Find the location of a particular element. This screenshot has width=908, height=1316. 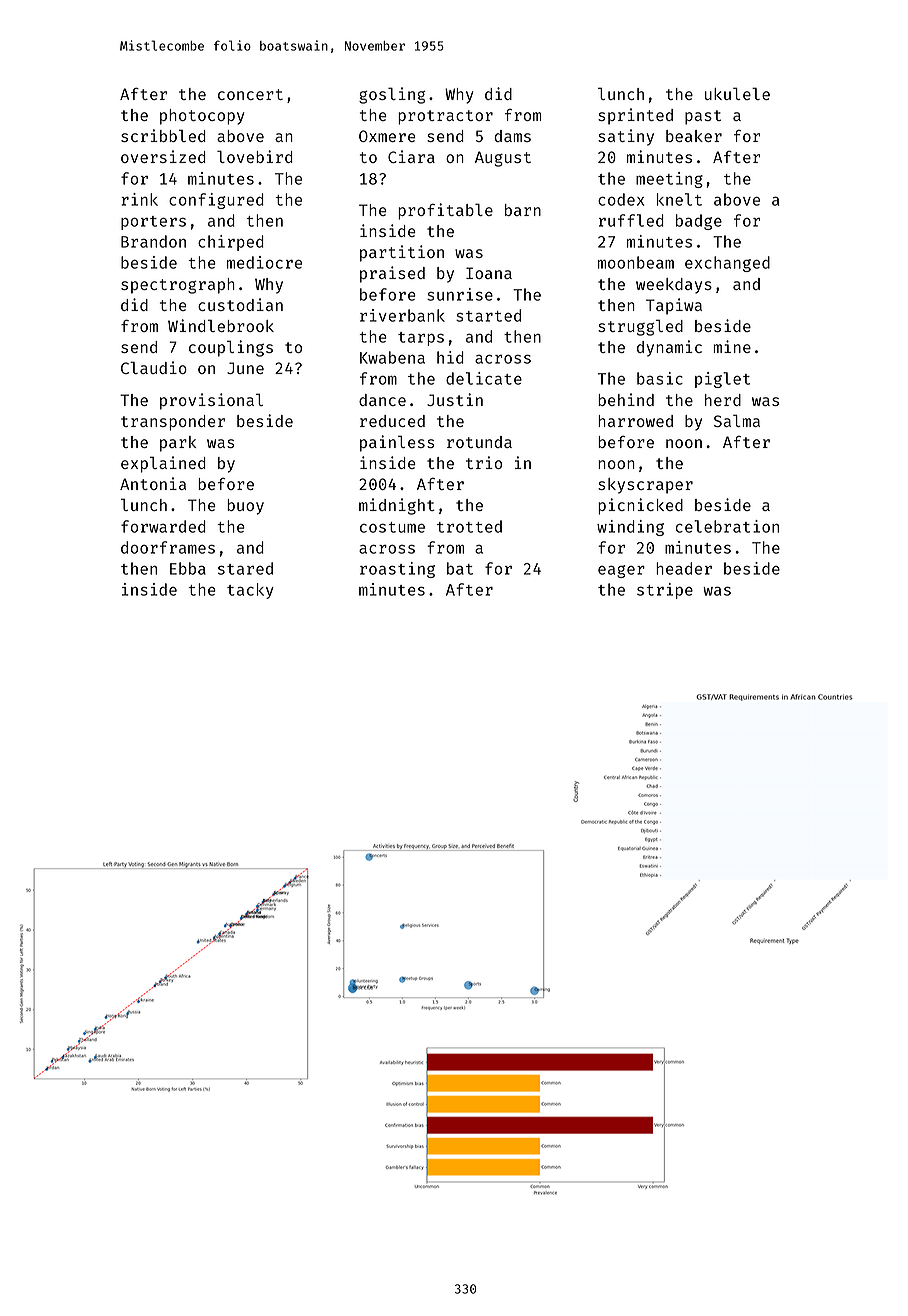

Ioana is located at coordinates (489, 273).
